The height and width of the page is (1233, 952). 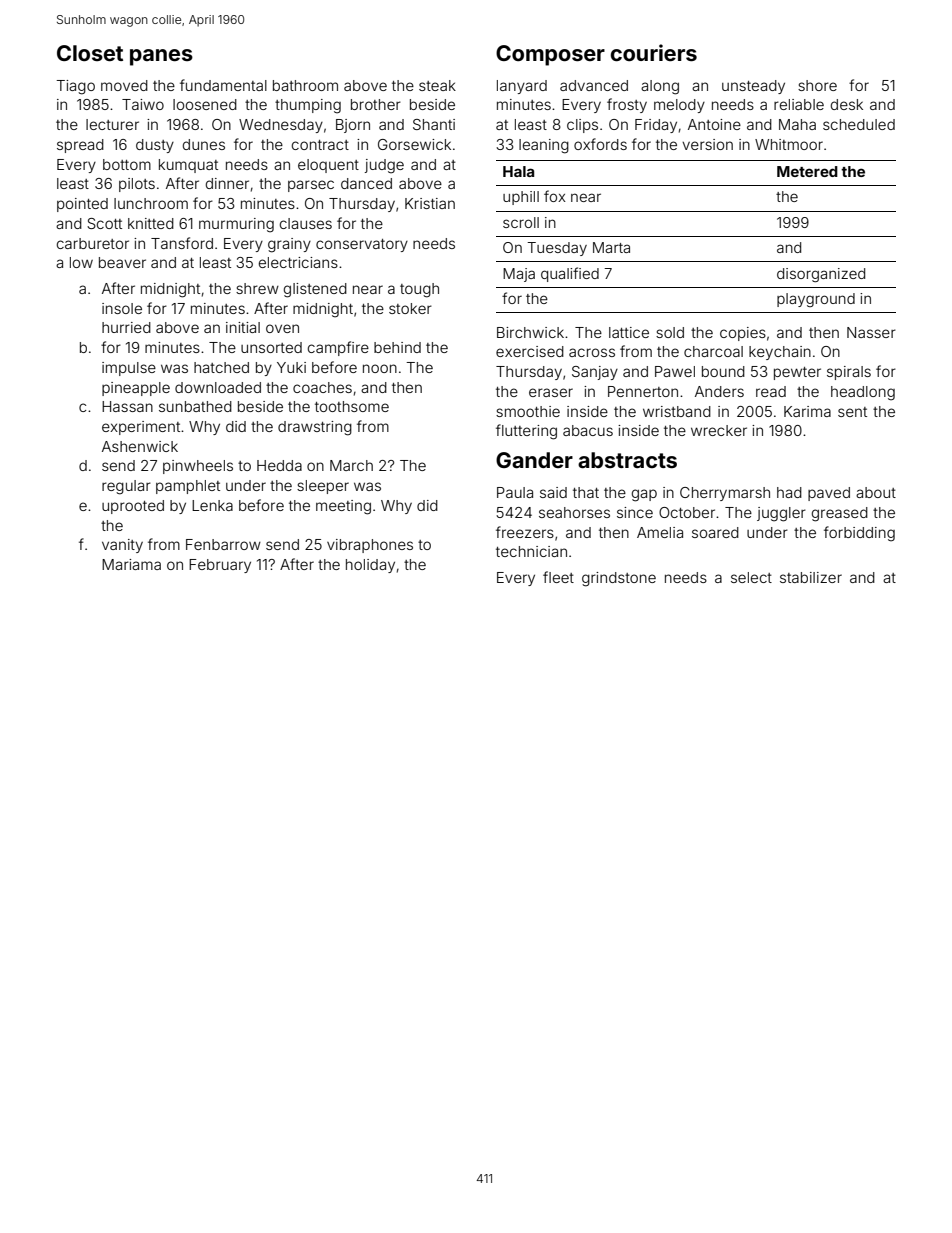 I want to click on along, so click(x=660, y=87).
